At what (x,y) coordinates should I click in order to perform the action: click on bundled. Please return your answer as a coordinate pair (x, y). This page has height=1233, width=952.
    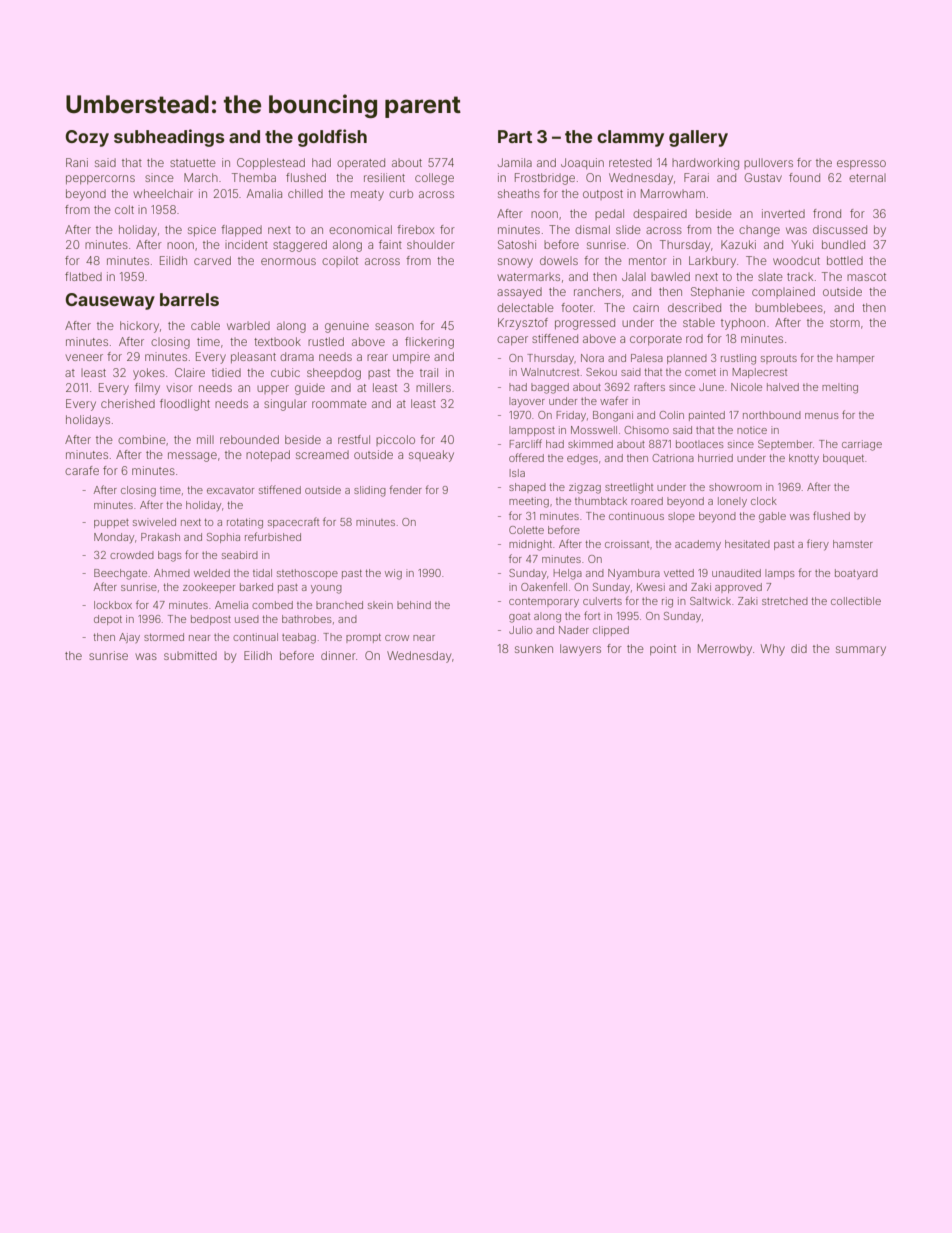
    Looking at the image, I should click on (843, 244).
